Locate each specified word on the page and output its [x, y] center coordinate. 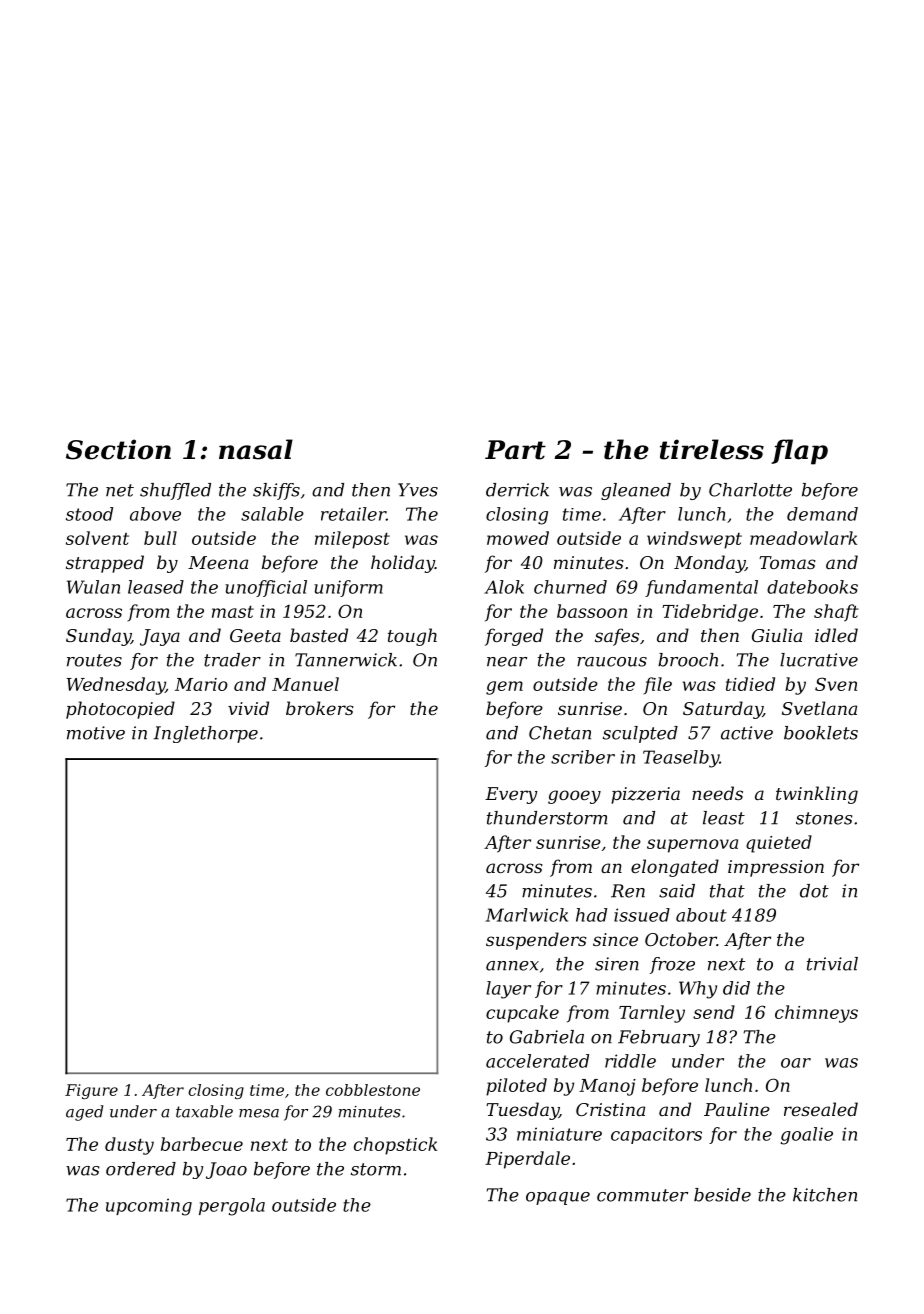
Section [118, 449]
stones [824, 818]
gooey [574, 797]
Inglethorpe [205, 734]
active [747, 733]
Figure [91, 1091]
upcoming [149, 1207]
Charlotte [750, 490]
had [591, 915]
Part [515, 450]
